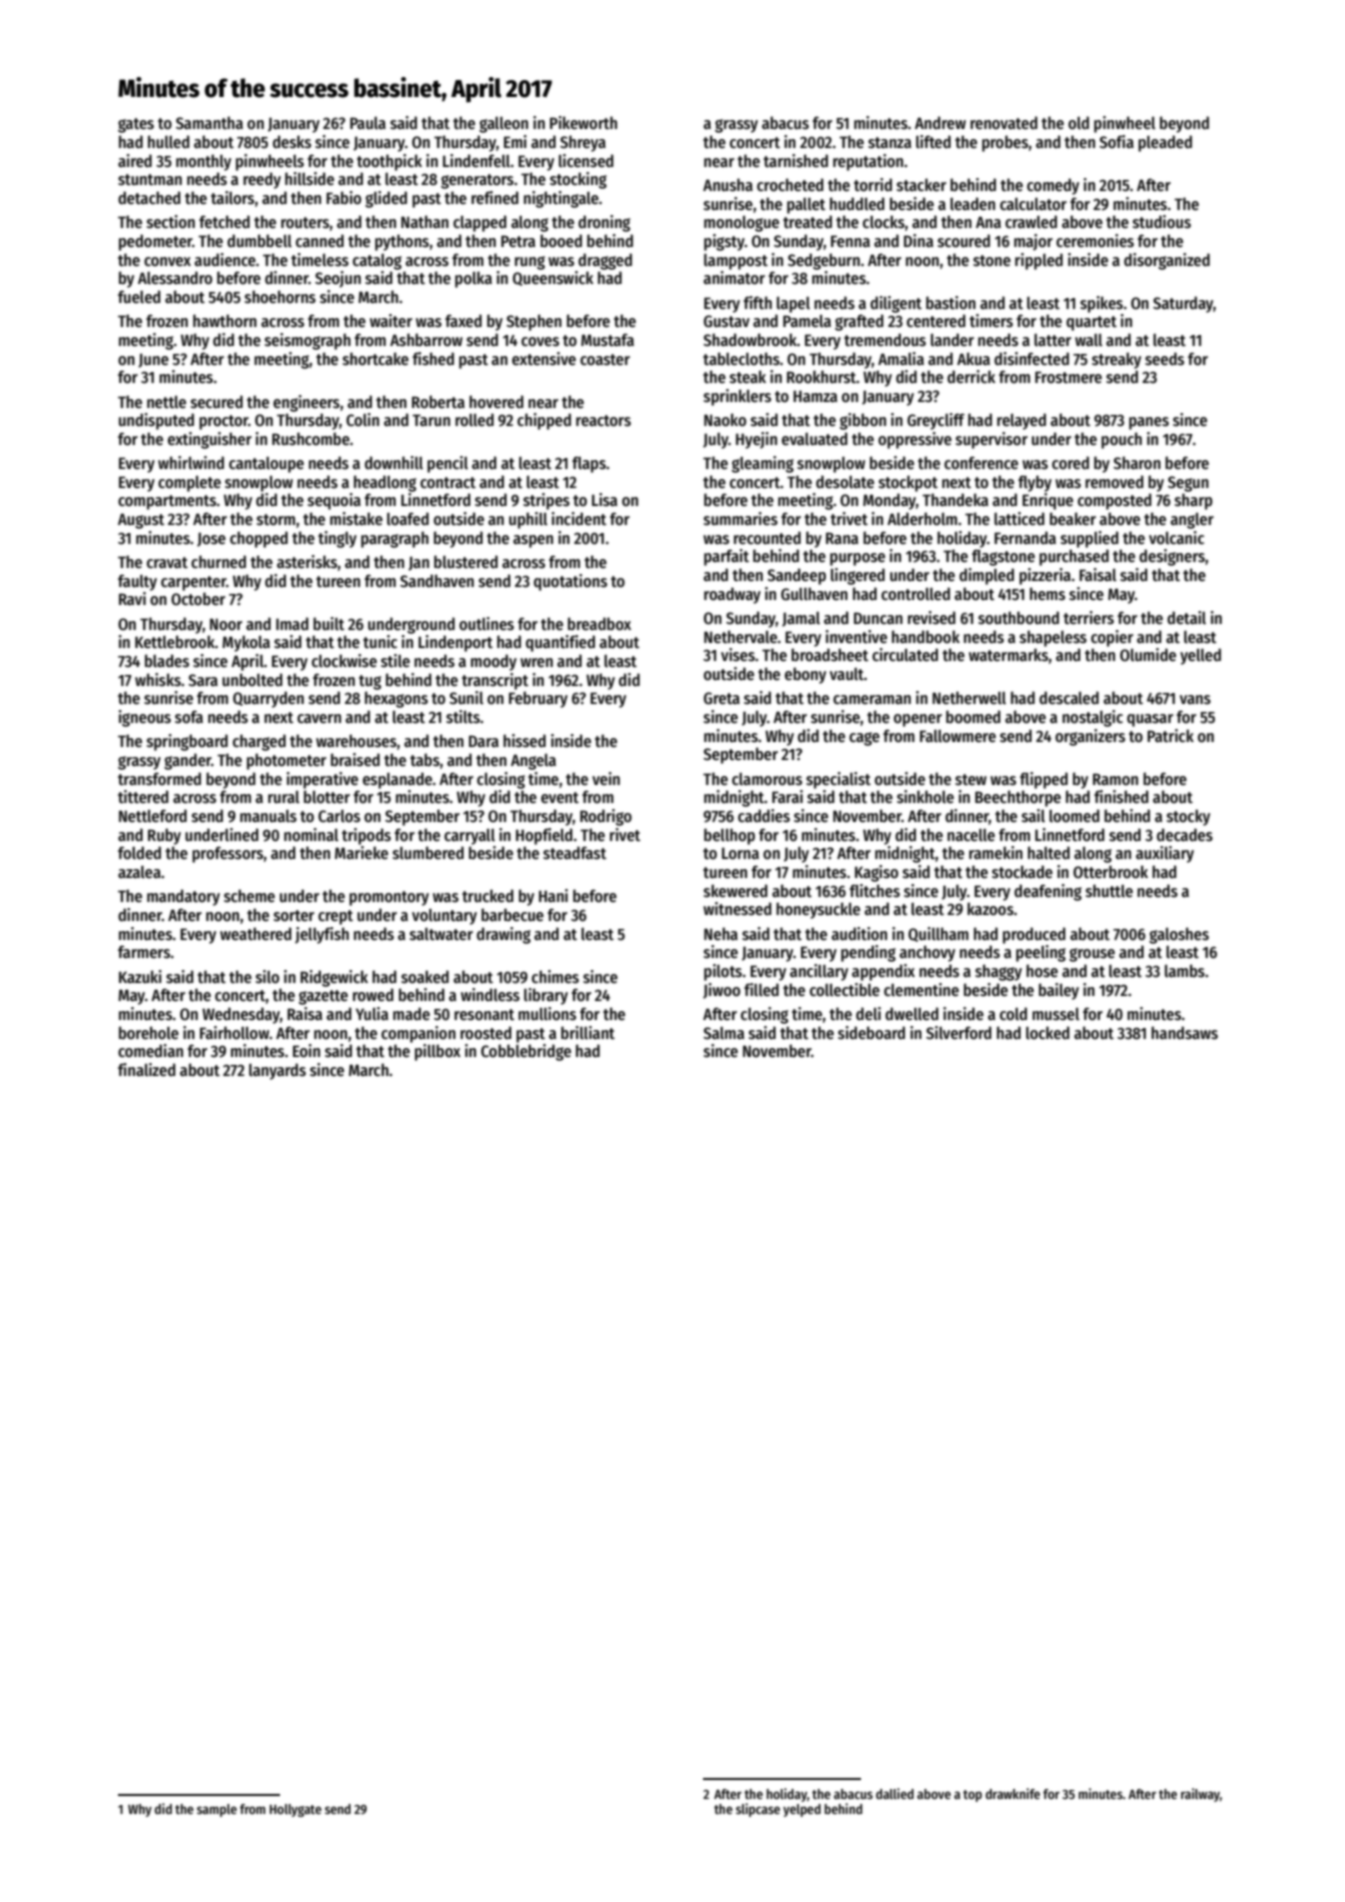 The width and height of the screenshot is (1345, 1902). I want to click on Paula, so click(368, 123).
